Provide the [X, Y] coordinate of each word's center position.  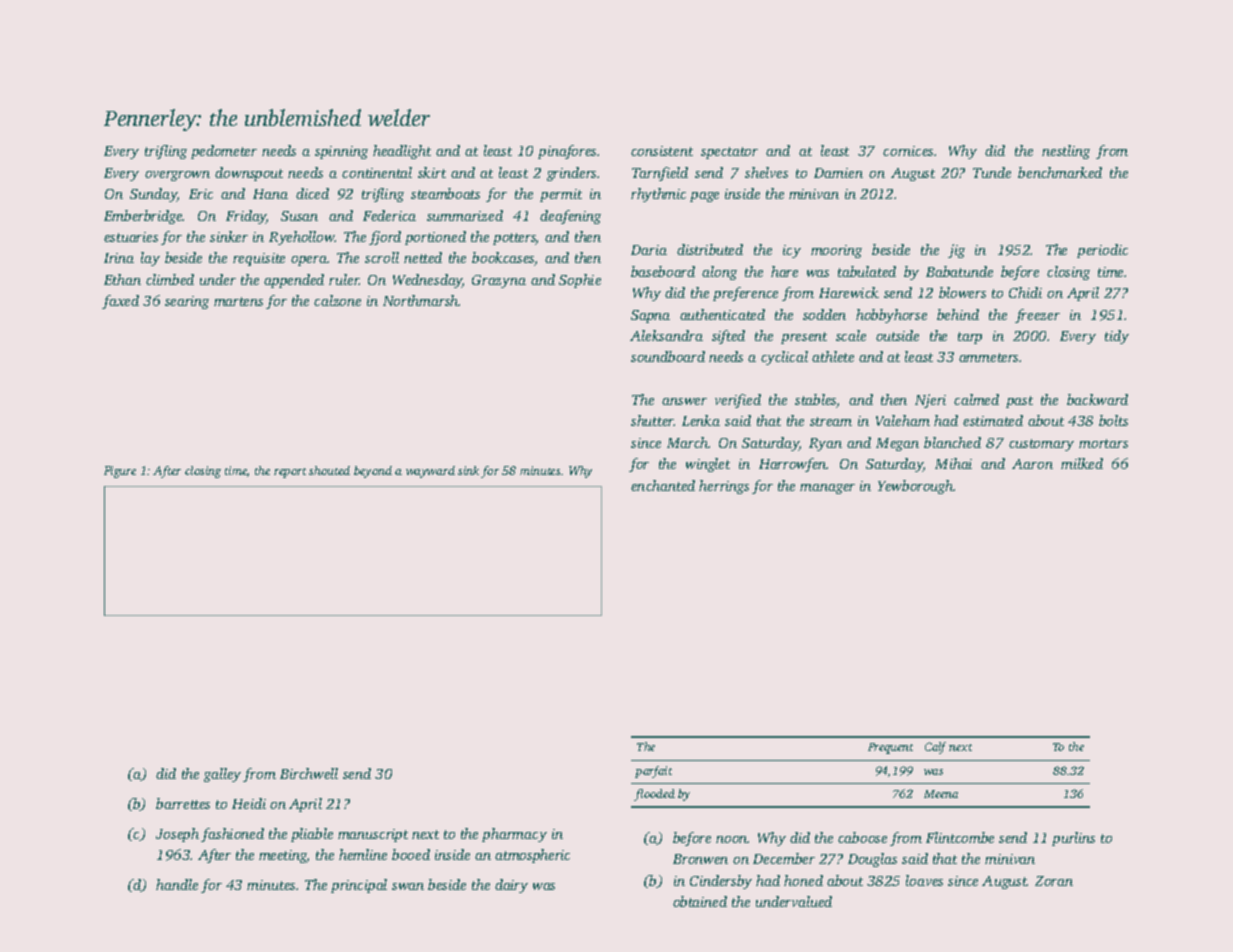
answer [684, 401]
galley [222, 775]
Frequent [890, 748]
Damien [838, 173]
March [688, 442]
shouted [329, 470]
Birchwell [309, 773]
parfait [653, 772]
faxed [120, 302]
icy [792, 251]
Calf [935, 748]
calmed [976, 399]
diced [312, 193]
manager [827, 489]
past [1019, 402]
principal [359, 886]
